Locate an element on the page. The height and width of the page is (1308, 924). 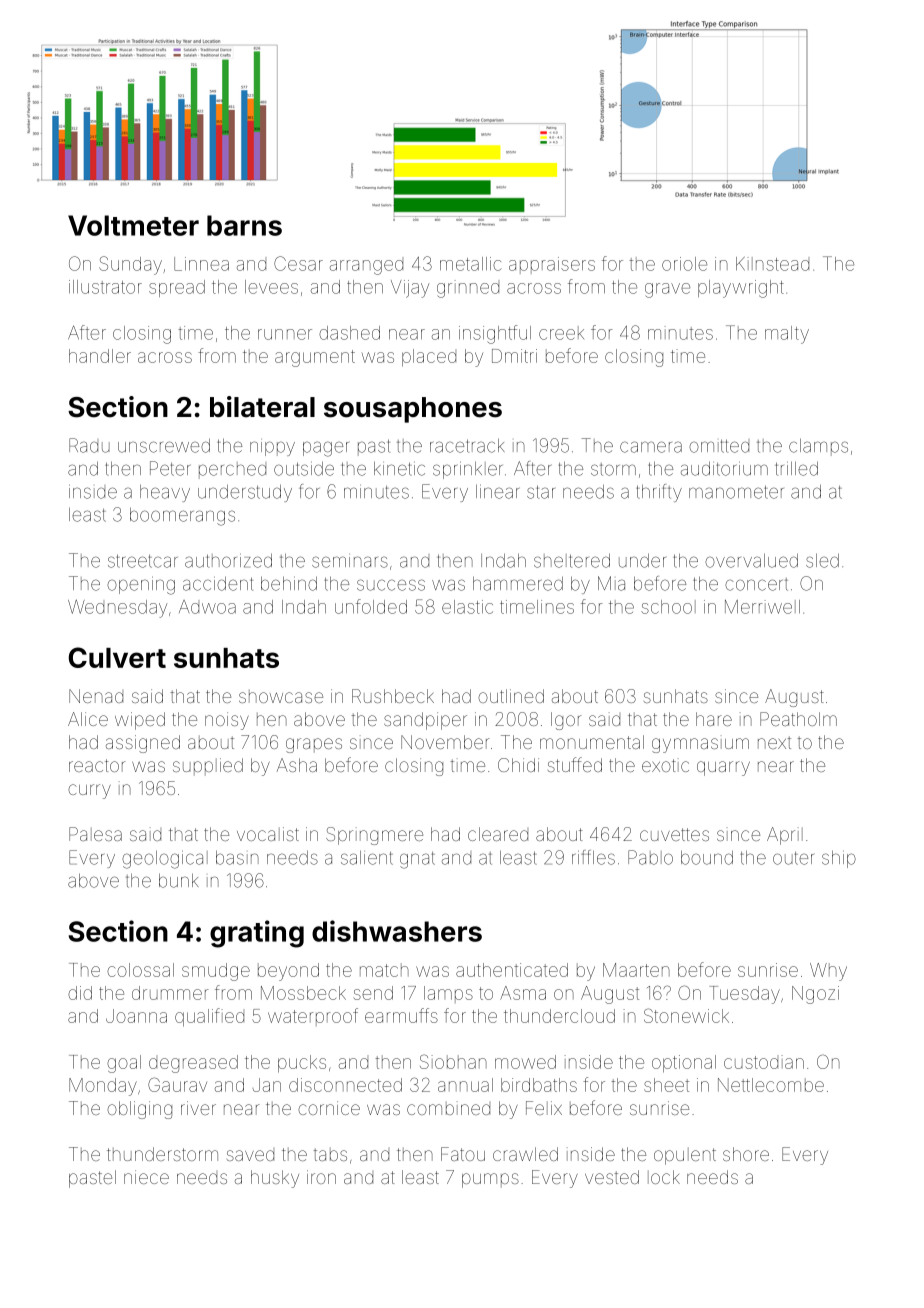
cuvettes is located at coordinates (674, 834).
